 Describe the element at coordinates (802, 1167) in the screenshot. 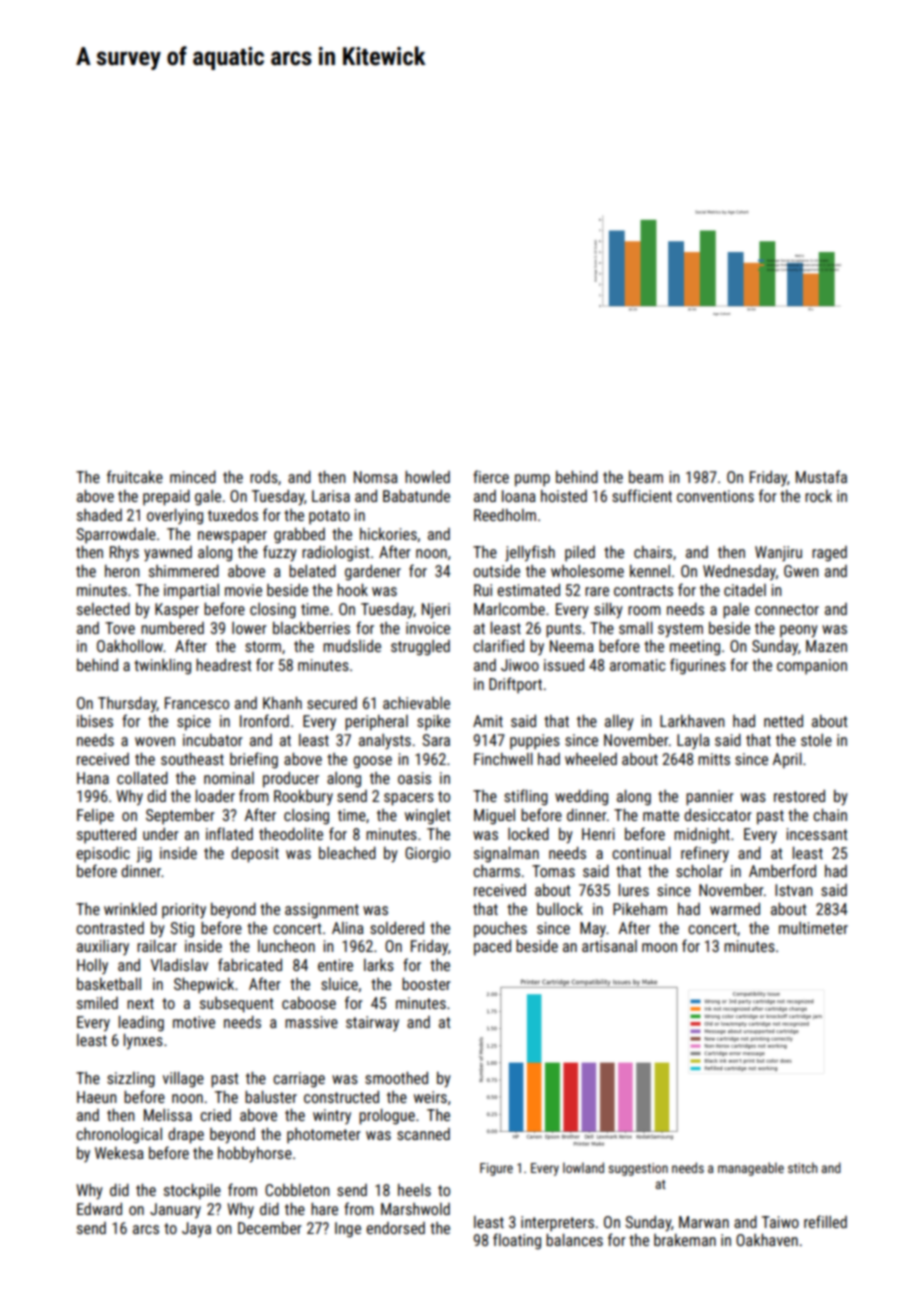

I see `stitch` at that location.
